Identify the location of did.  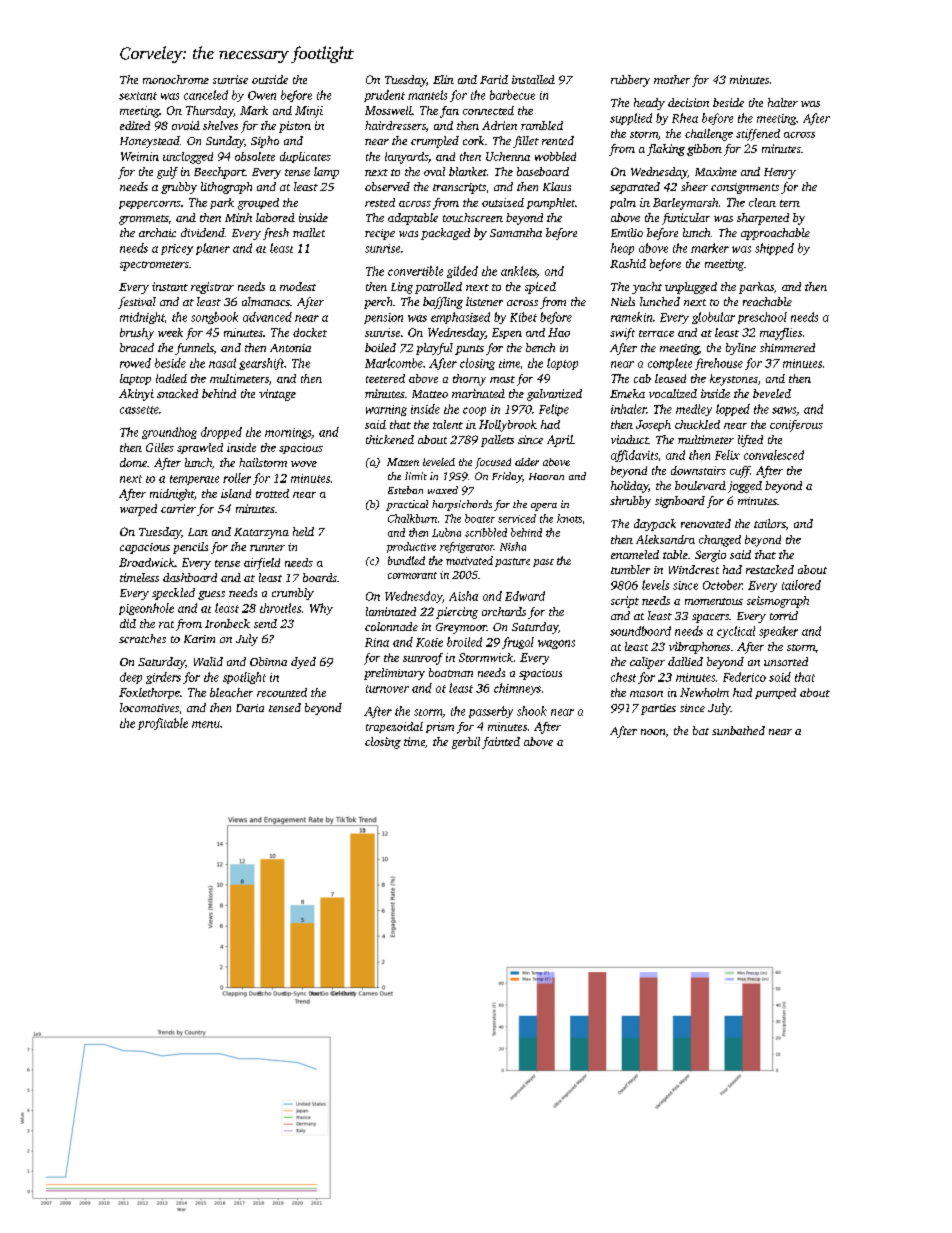
(128, 623).
